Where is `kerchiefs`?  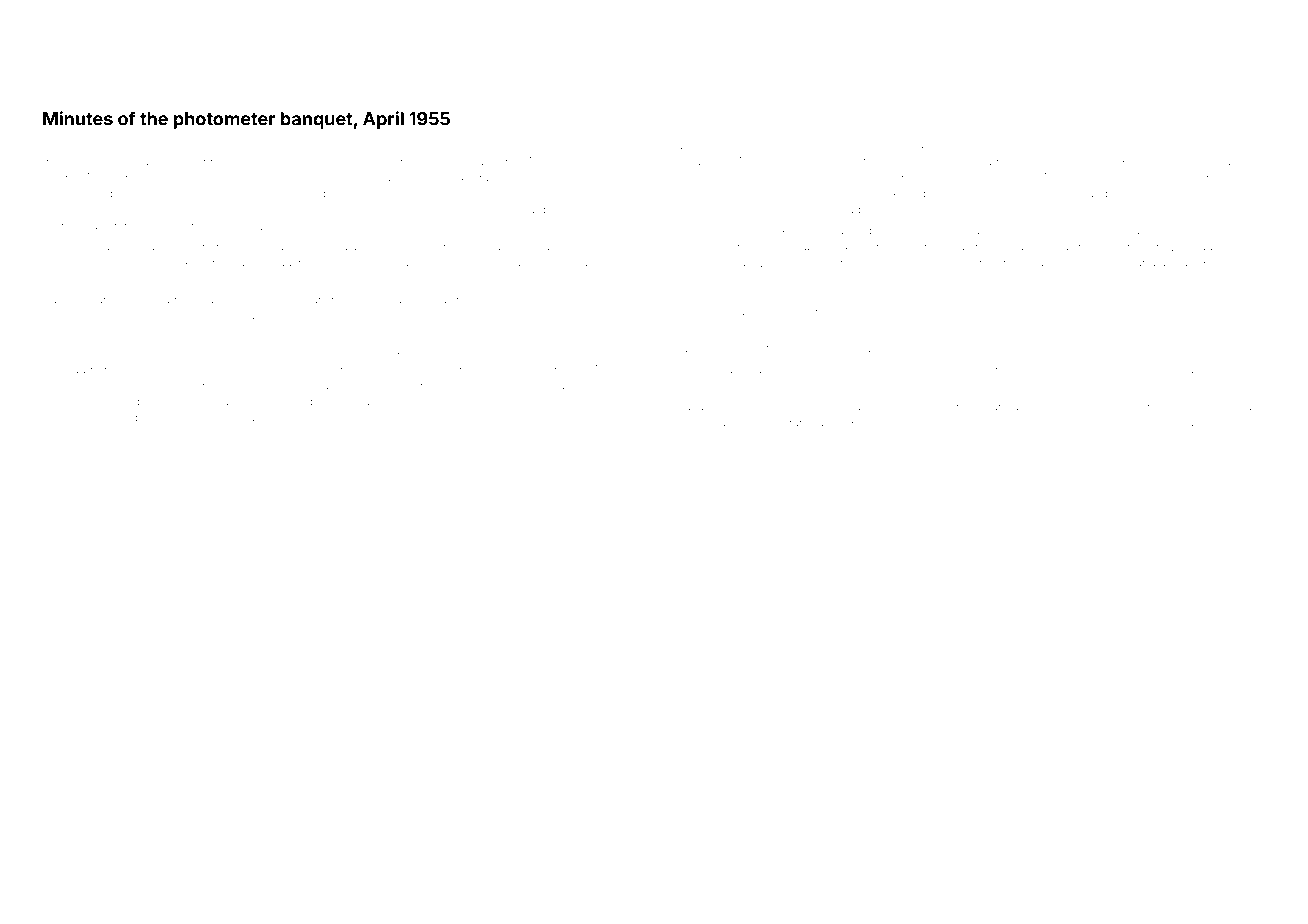 kerchiefs is located at coordinates (125, 225).
